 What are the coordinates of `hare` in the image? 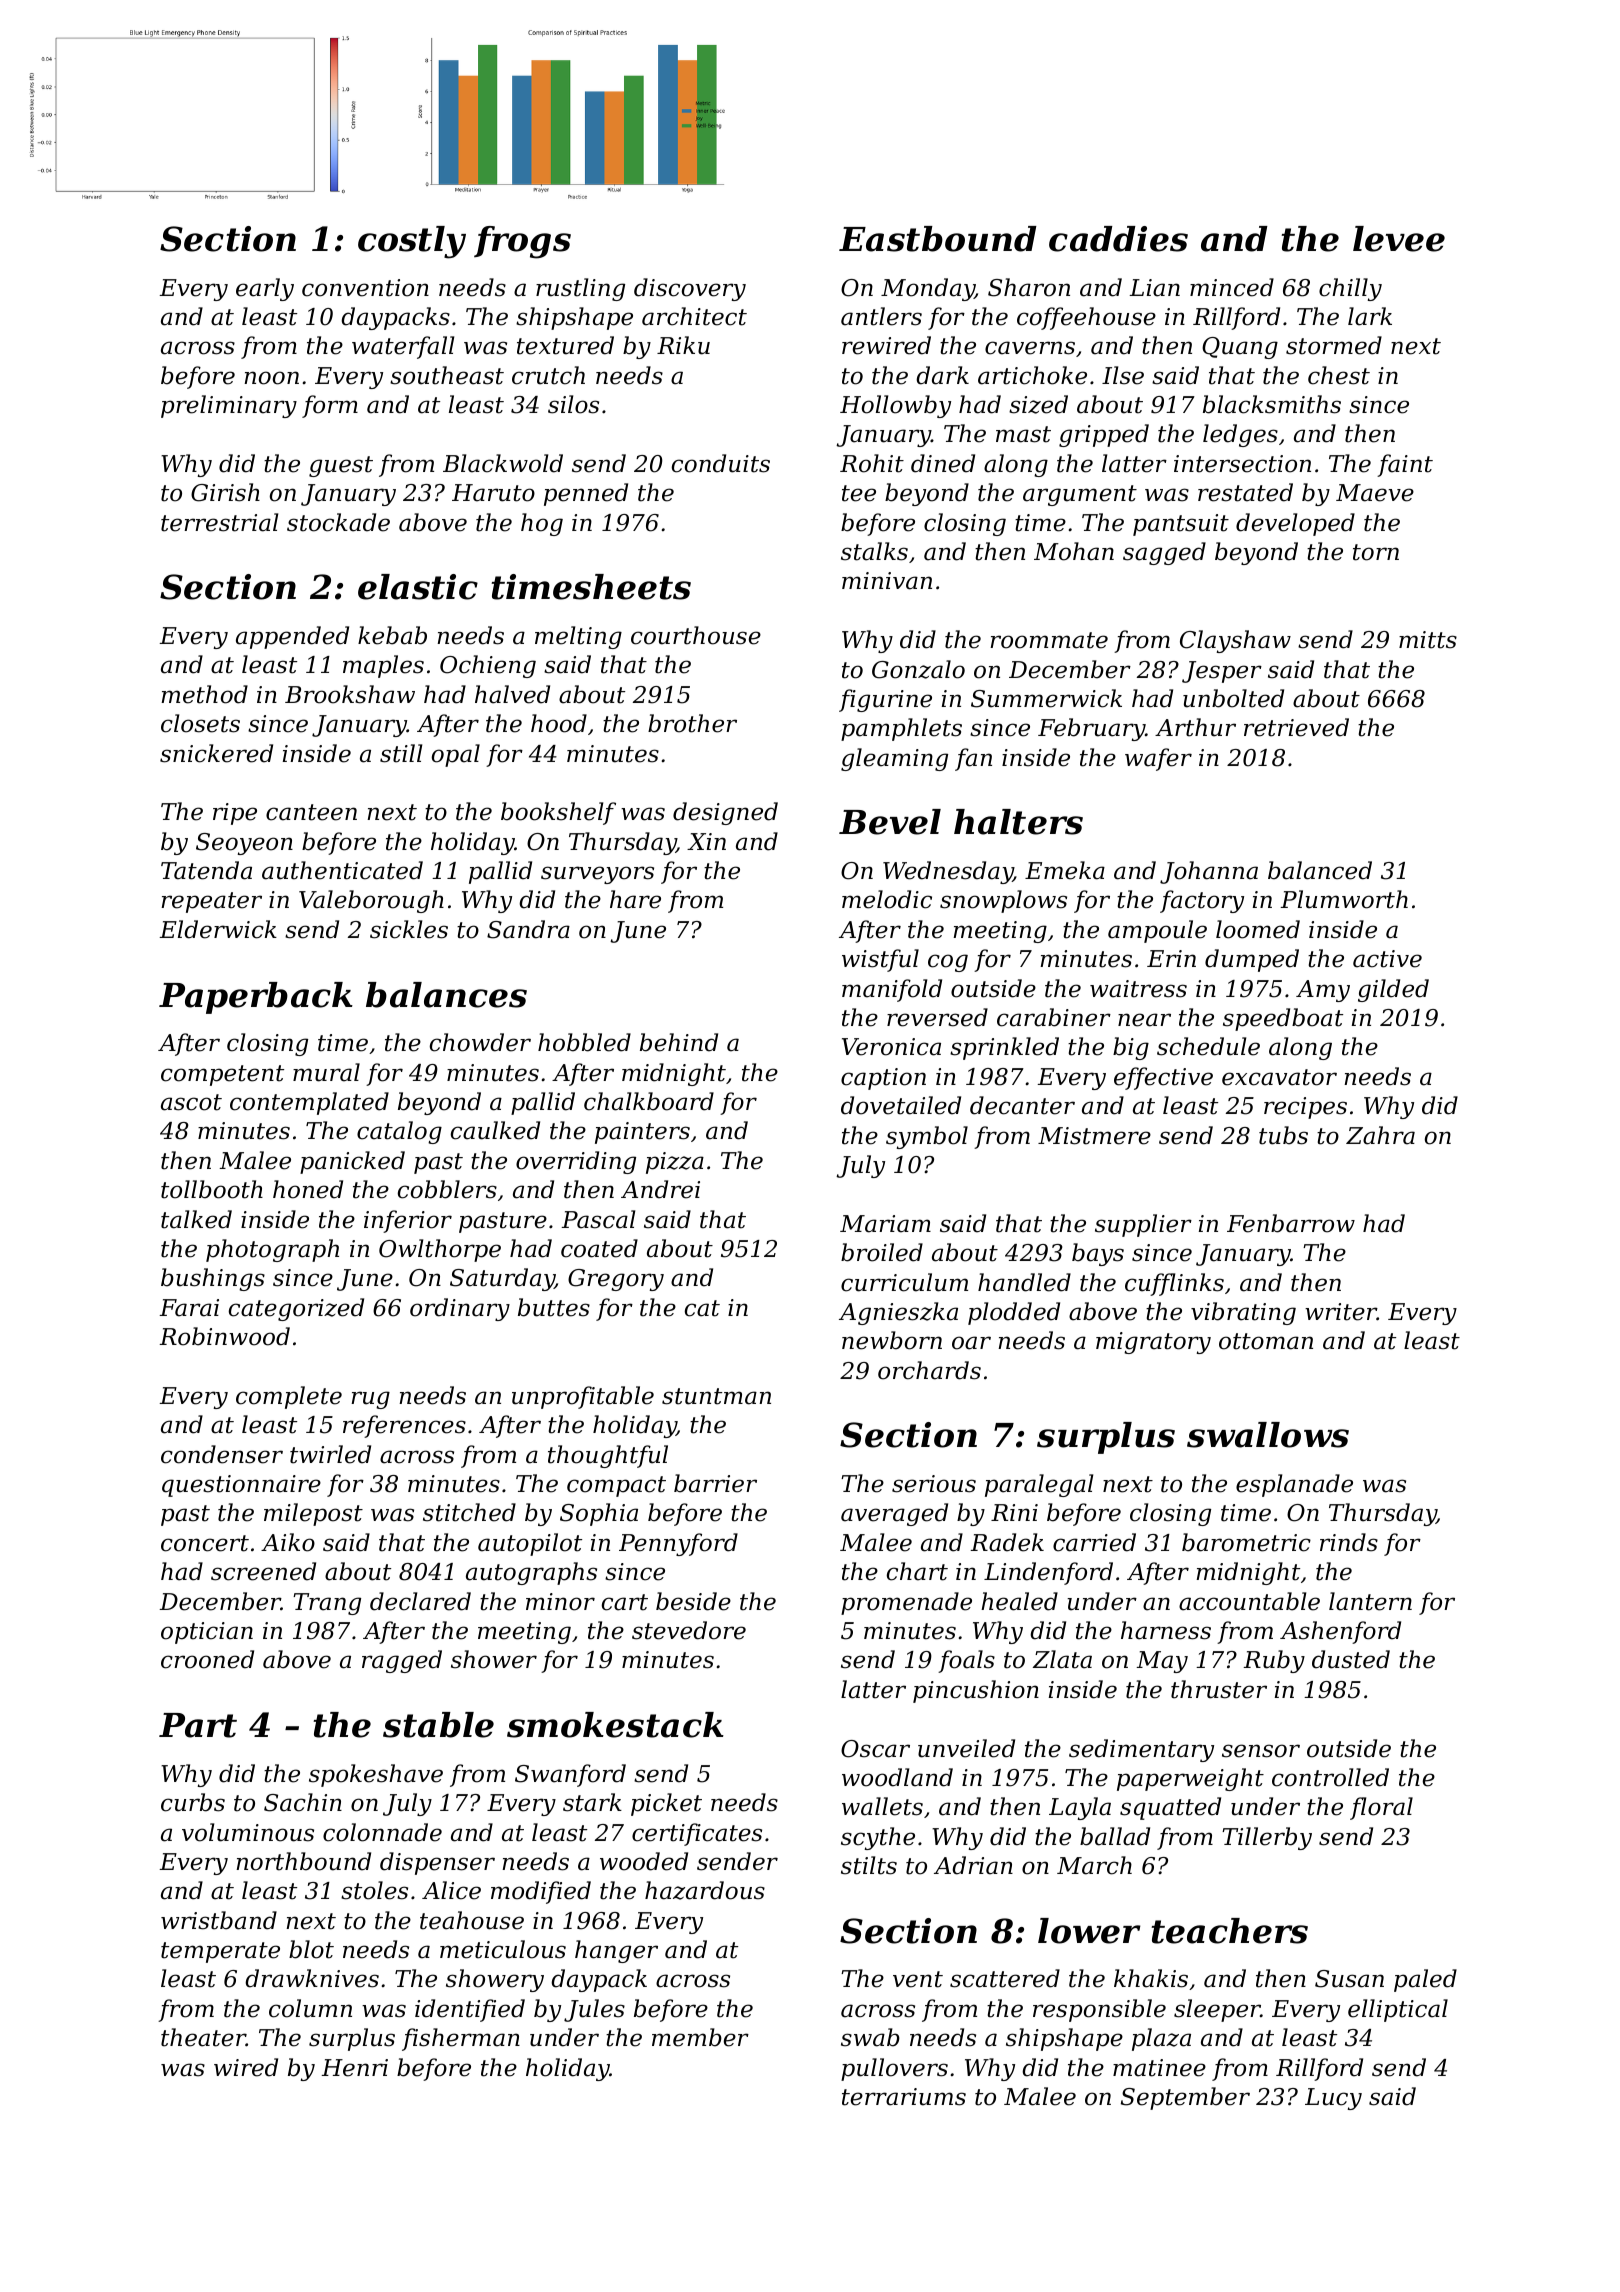 It's located at (635, 899).
